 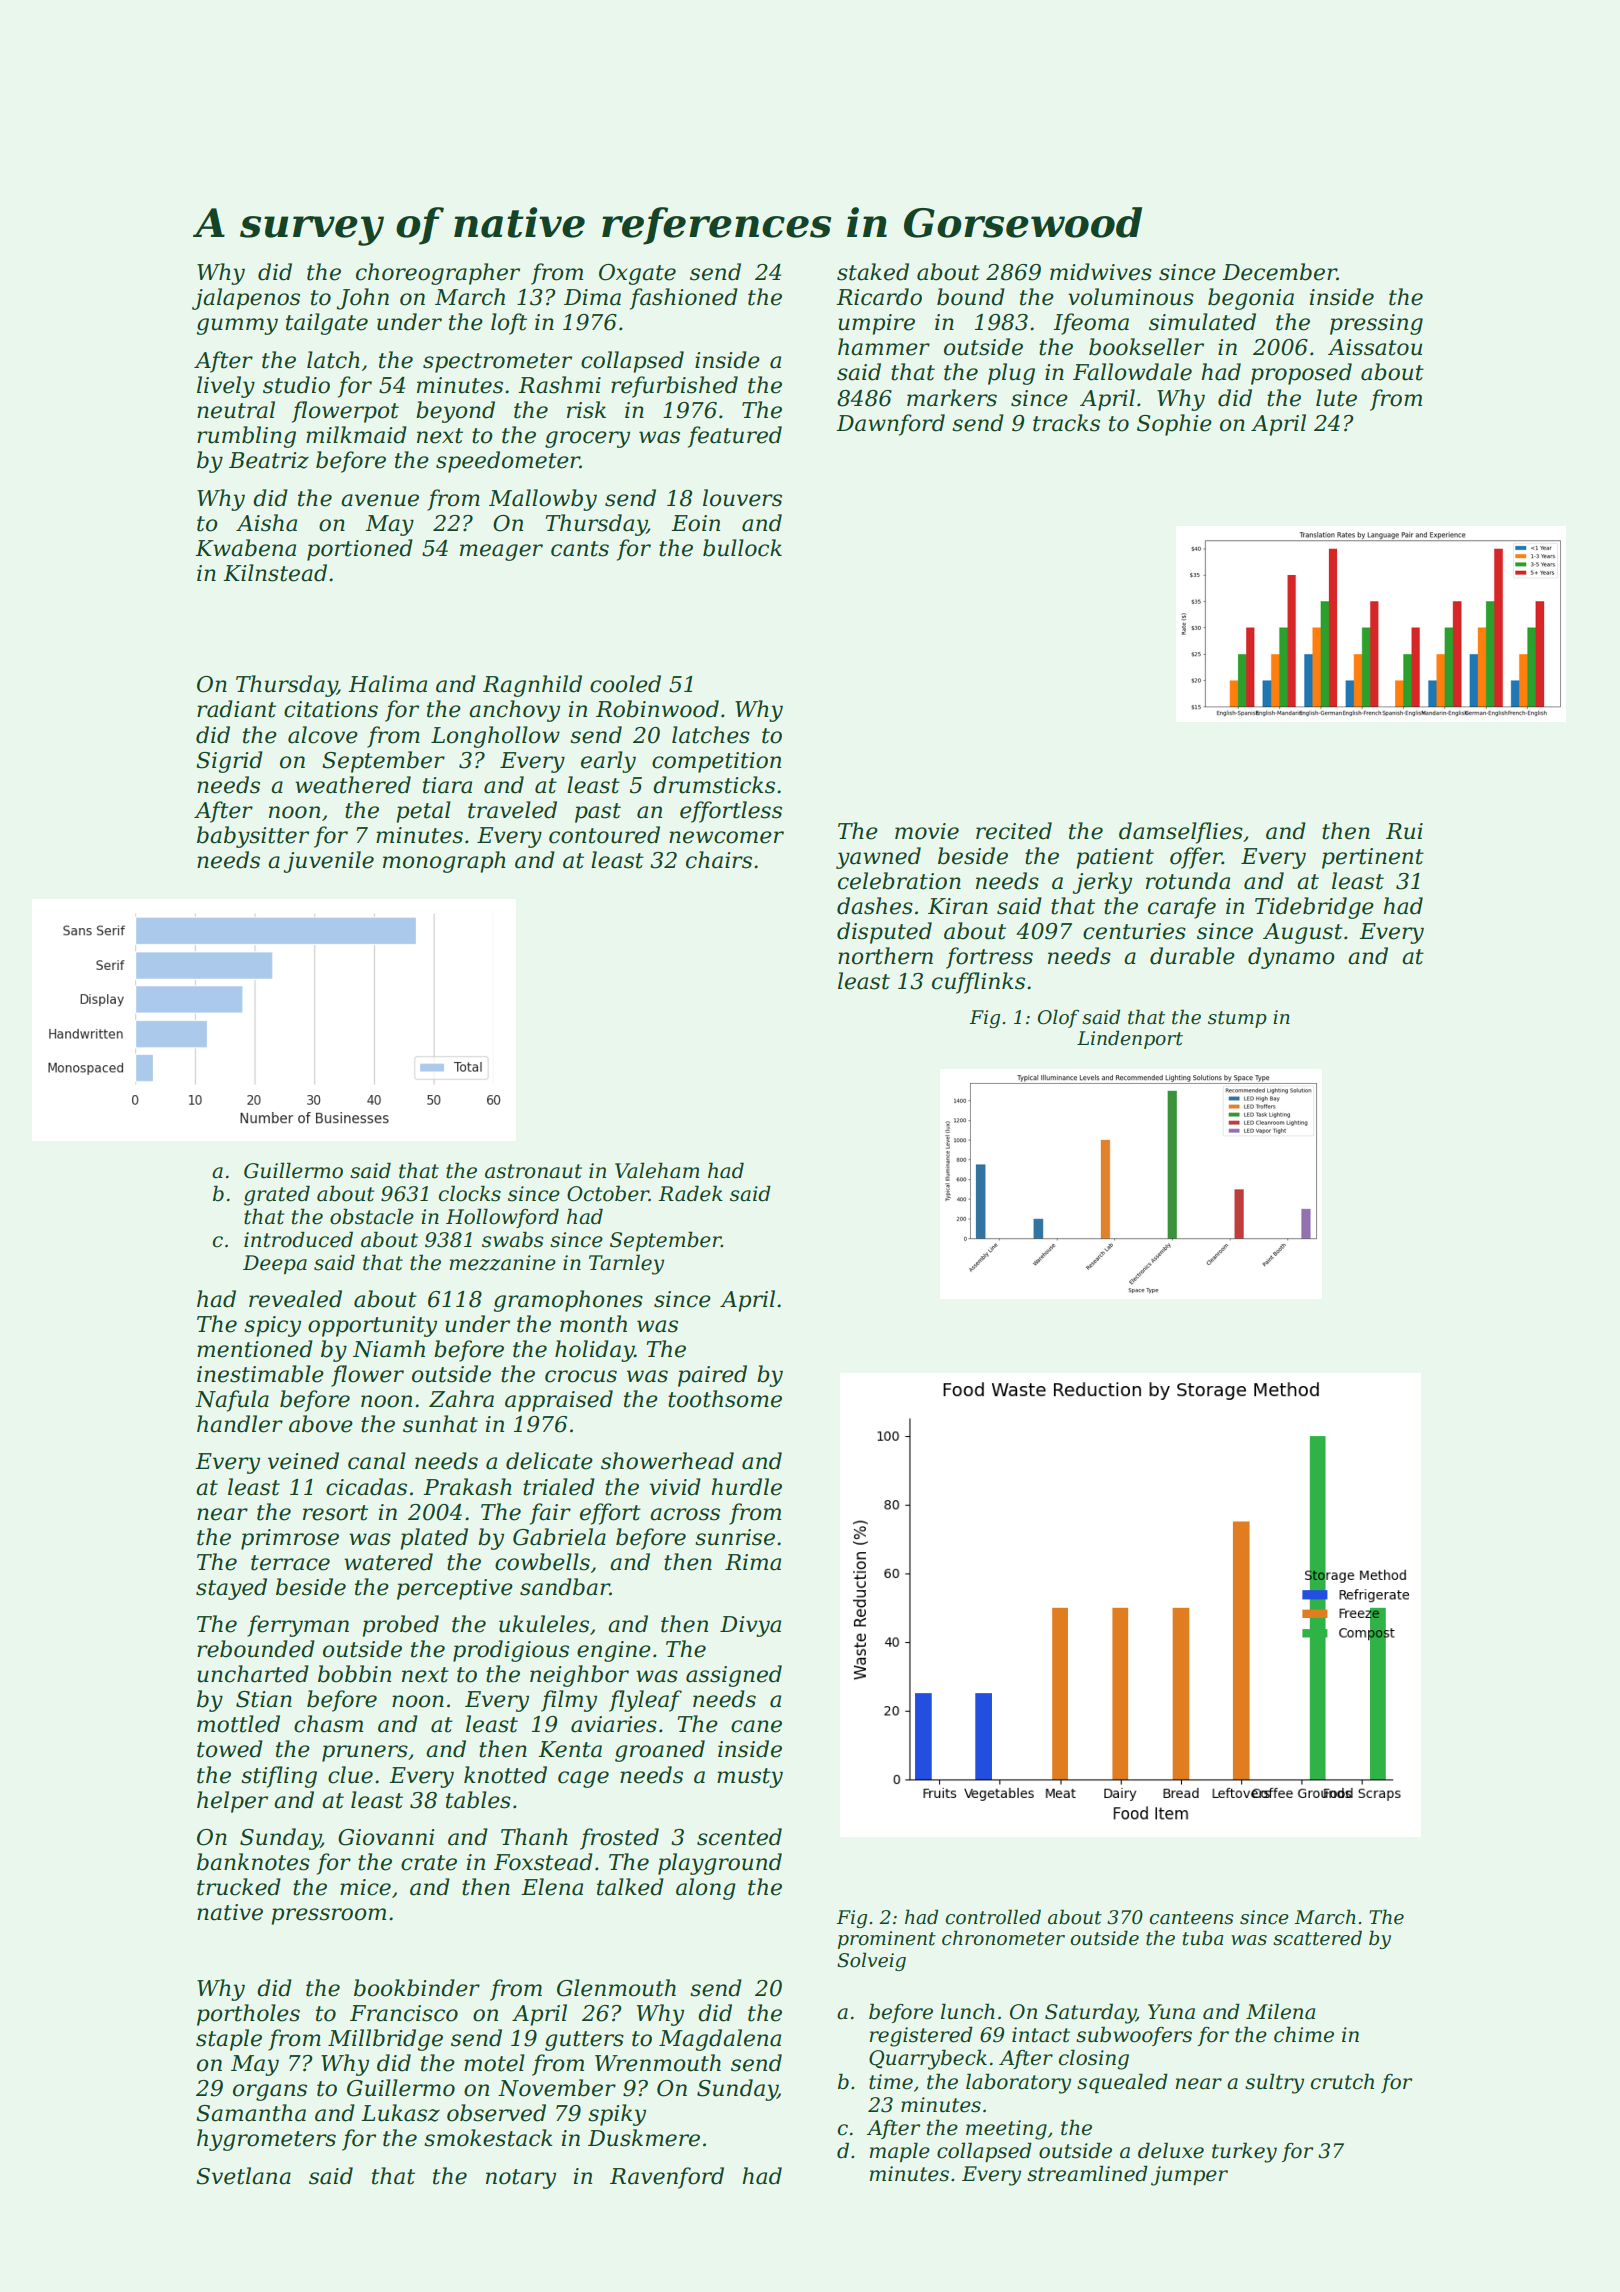 What do you see at coordinates (1244, 2152) in the screenshot?
I see `turkey` at bounding box center [1244, 2152].
